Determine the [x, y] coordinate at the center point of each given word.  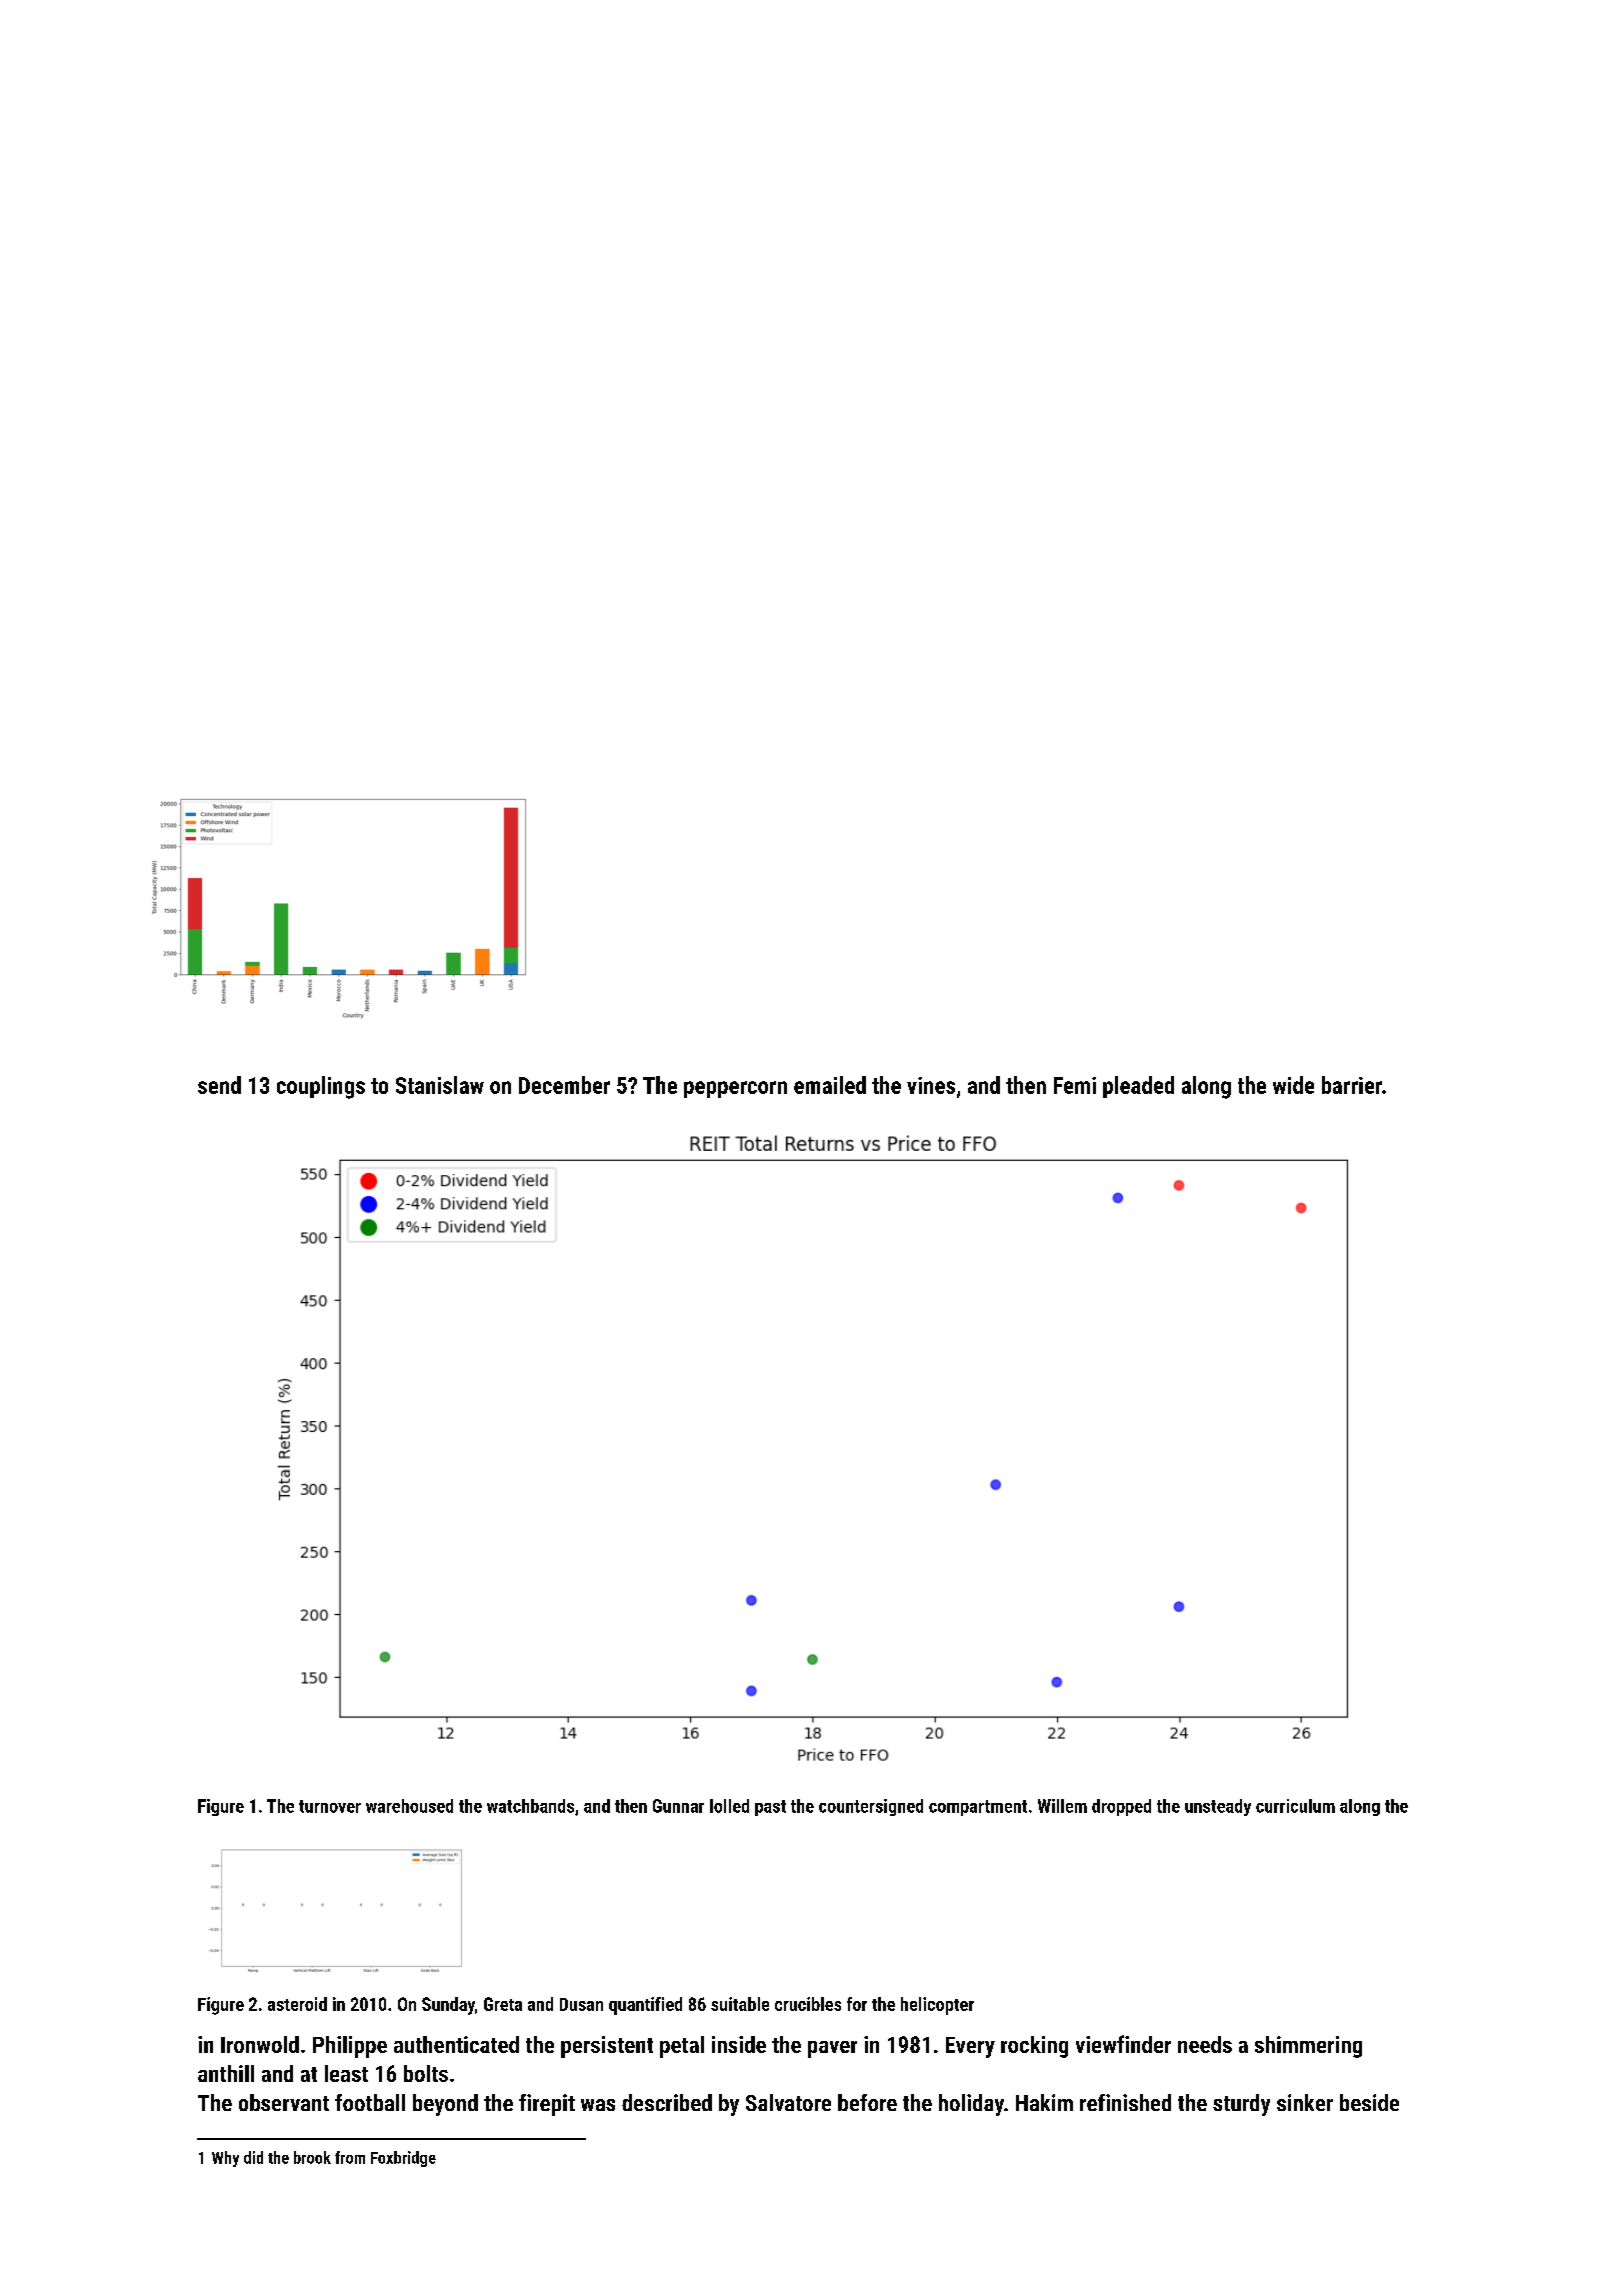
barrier [1352, 1085]
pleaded [1138, 1087]
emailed [830, 1085]
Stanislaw [440, 1085]
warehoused [409, 1806]
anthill [226, 2073]
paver [832, 2049]
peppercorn [735, 1089]
